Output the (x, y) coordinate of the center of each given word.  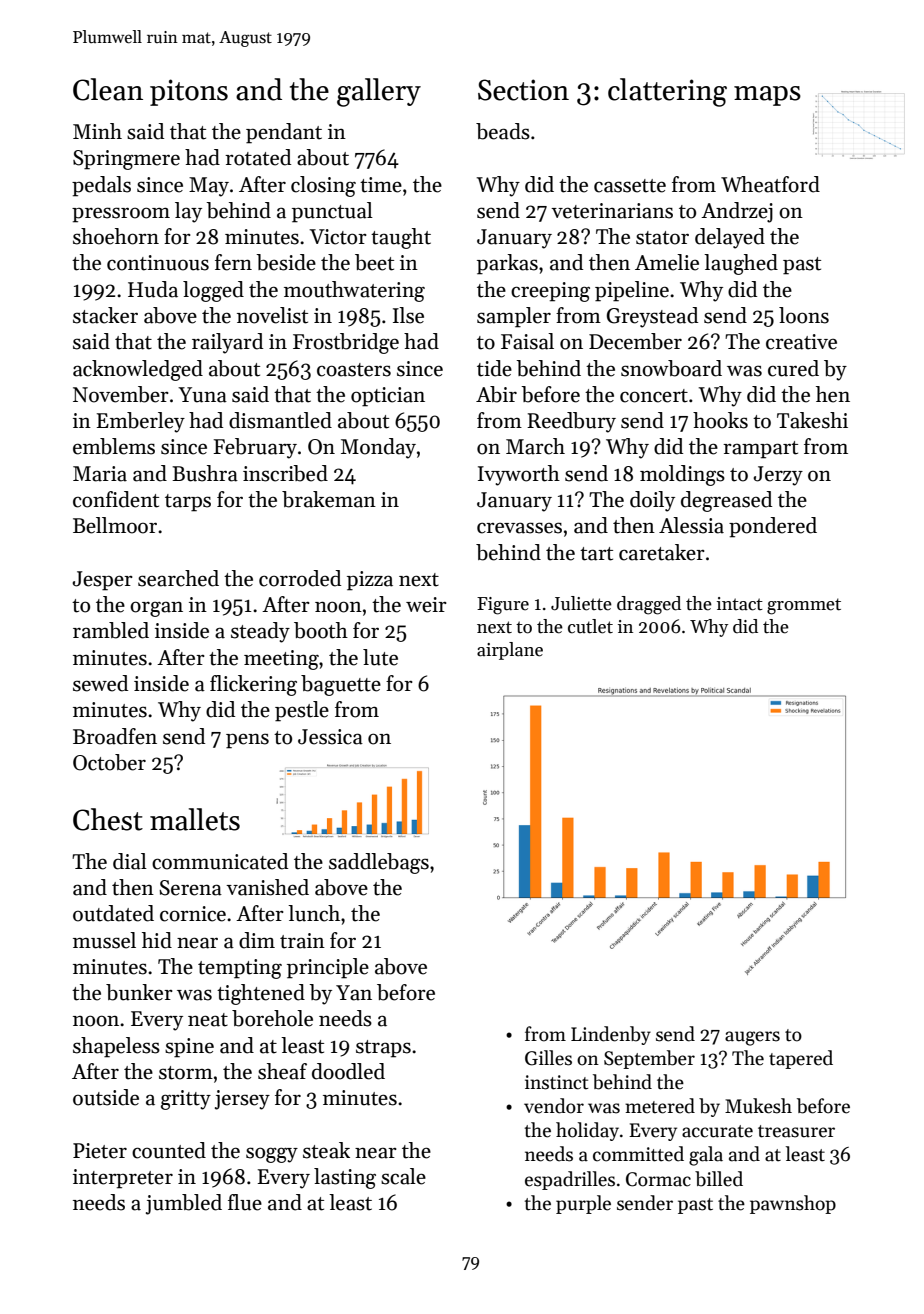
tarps (188, 503)
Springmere (126, 160)
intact (740, 604)
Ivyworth (519, 475)
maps (767, 96)
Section (523, 90)
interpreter (123, 1179)
